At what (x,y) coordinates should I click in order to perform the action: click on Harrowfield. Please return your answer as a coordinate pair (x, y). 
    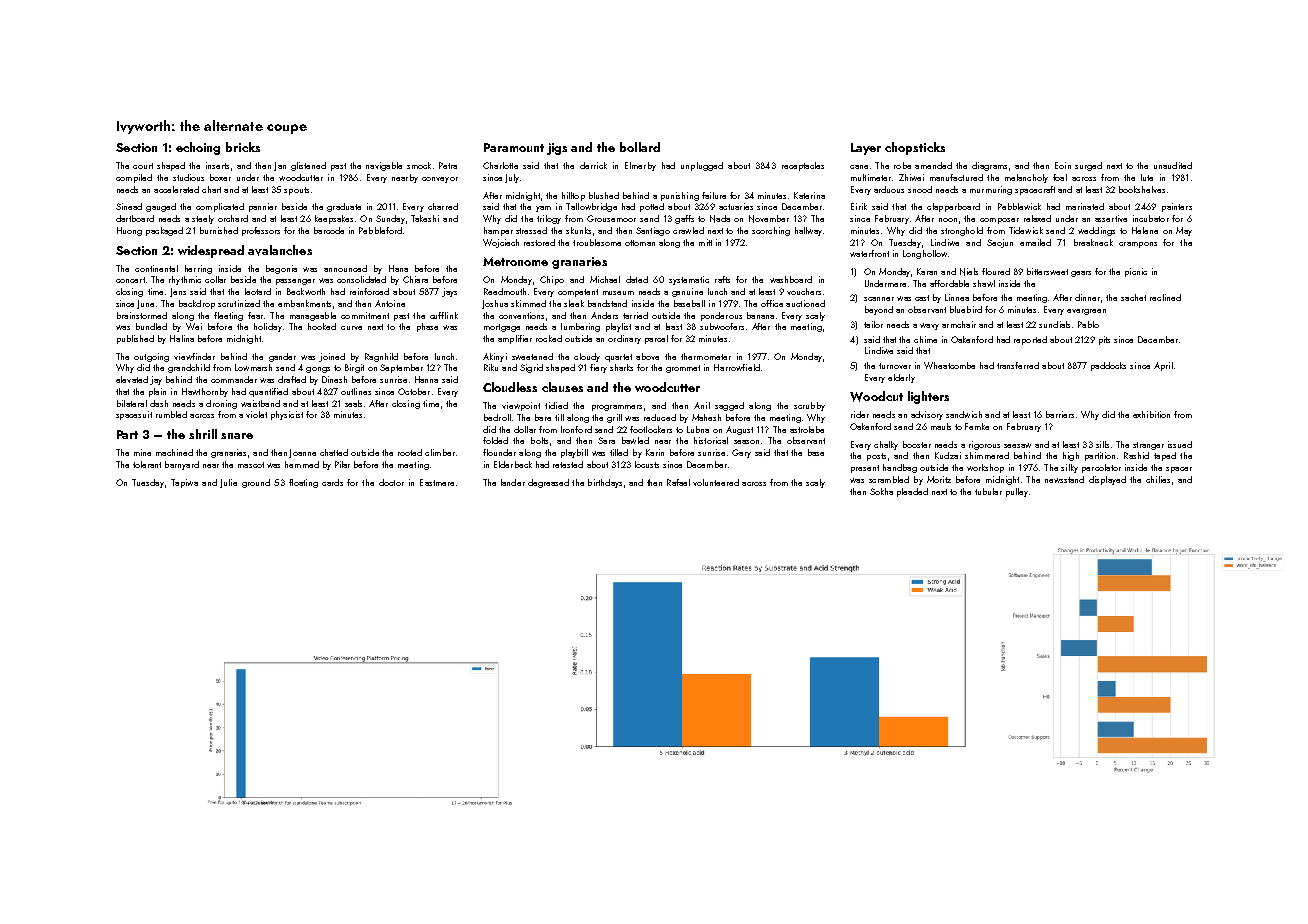
    Looking at the image, I should click on (737, 367).
